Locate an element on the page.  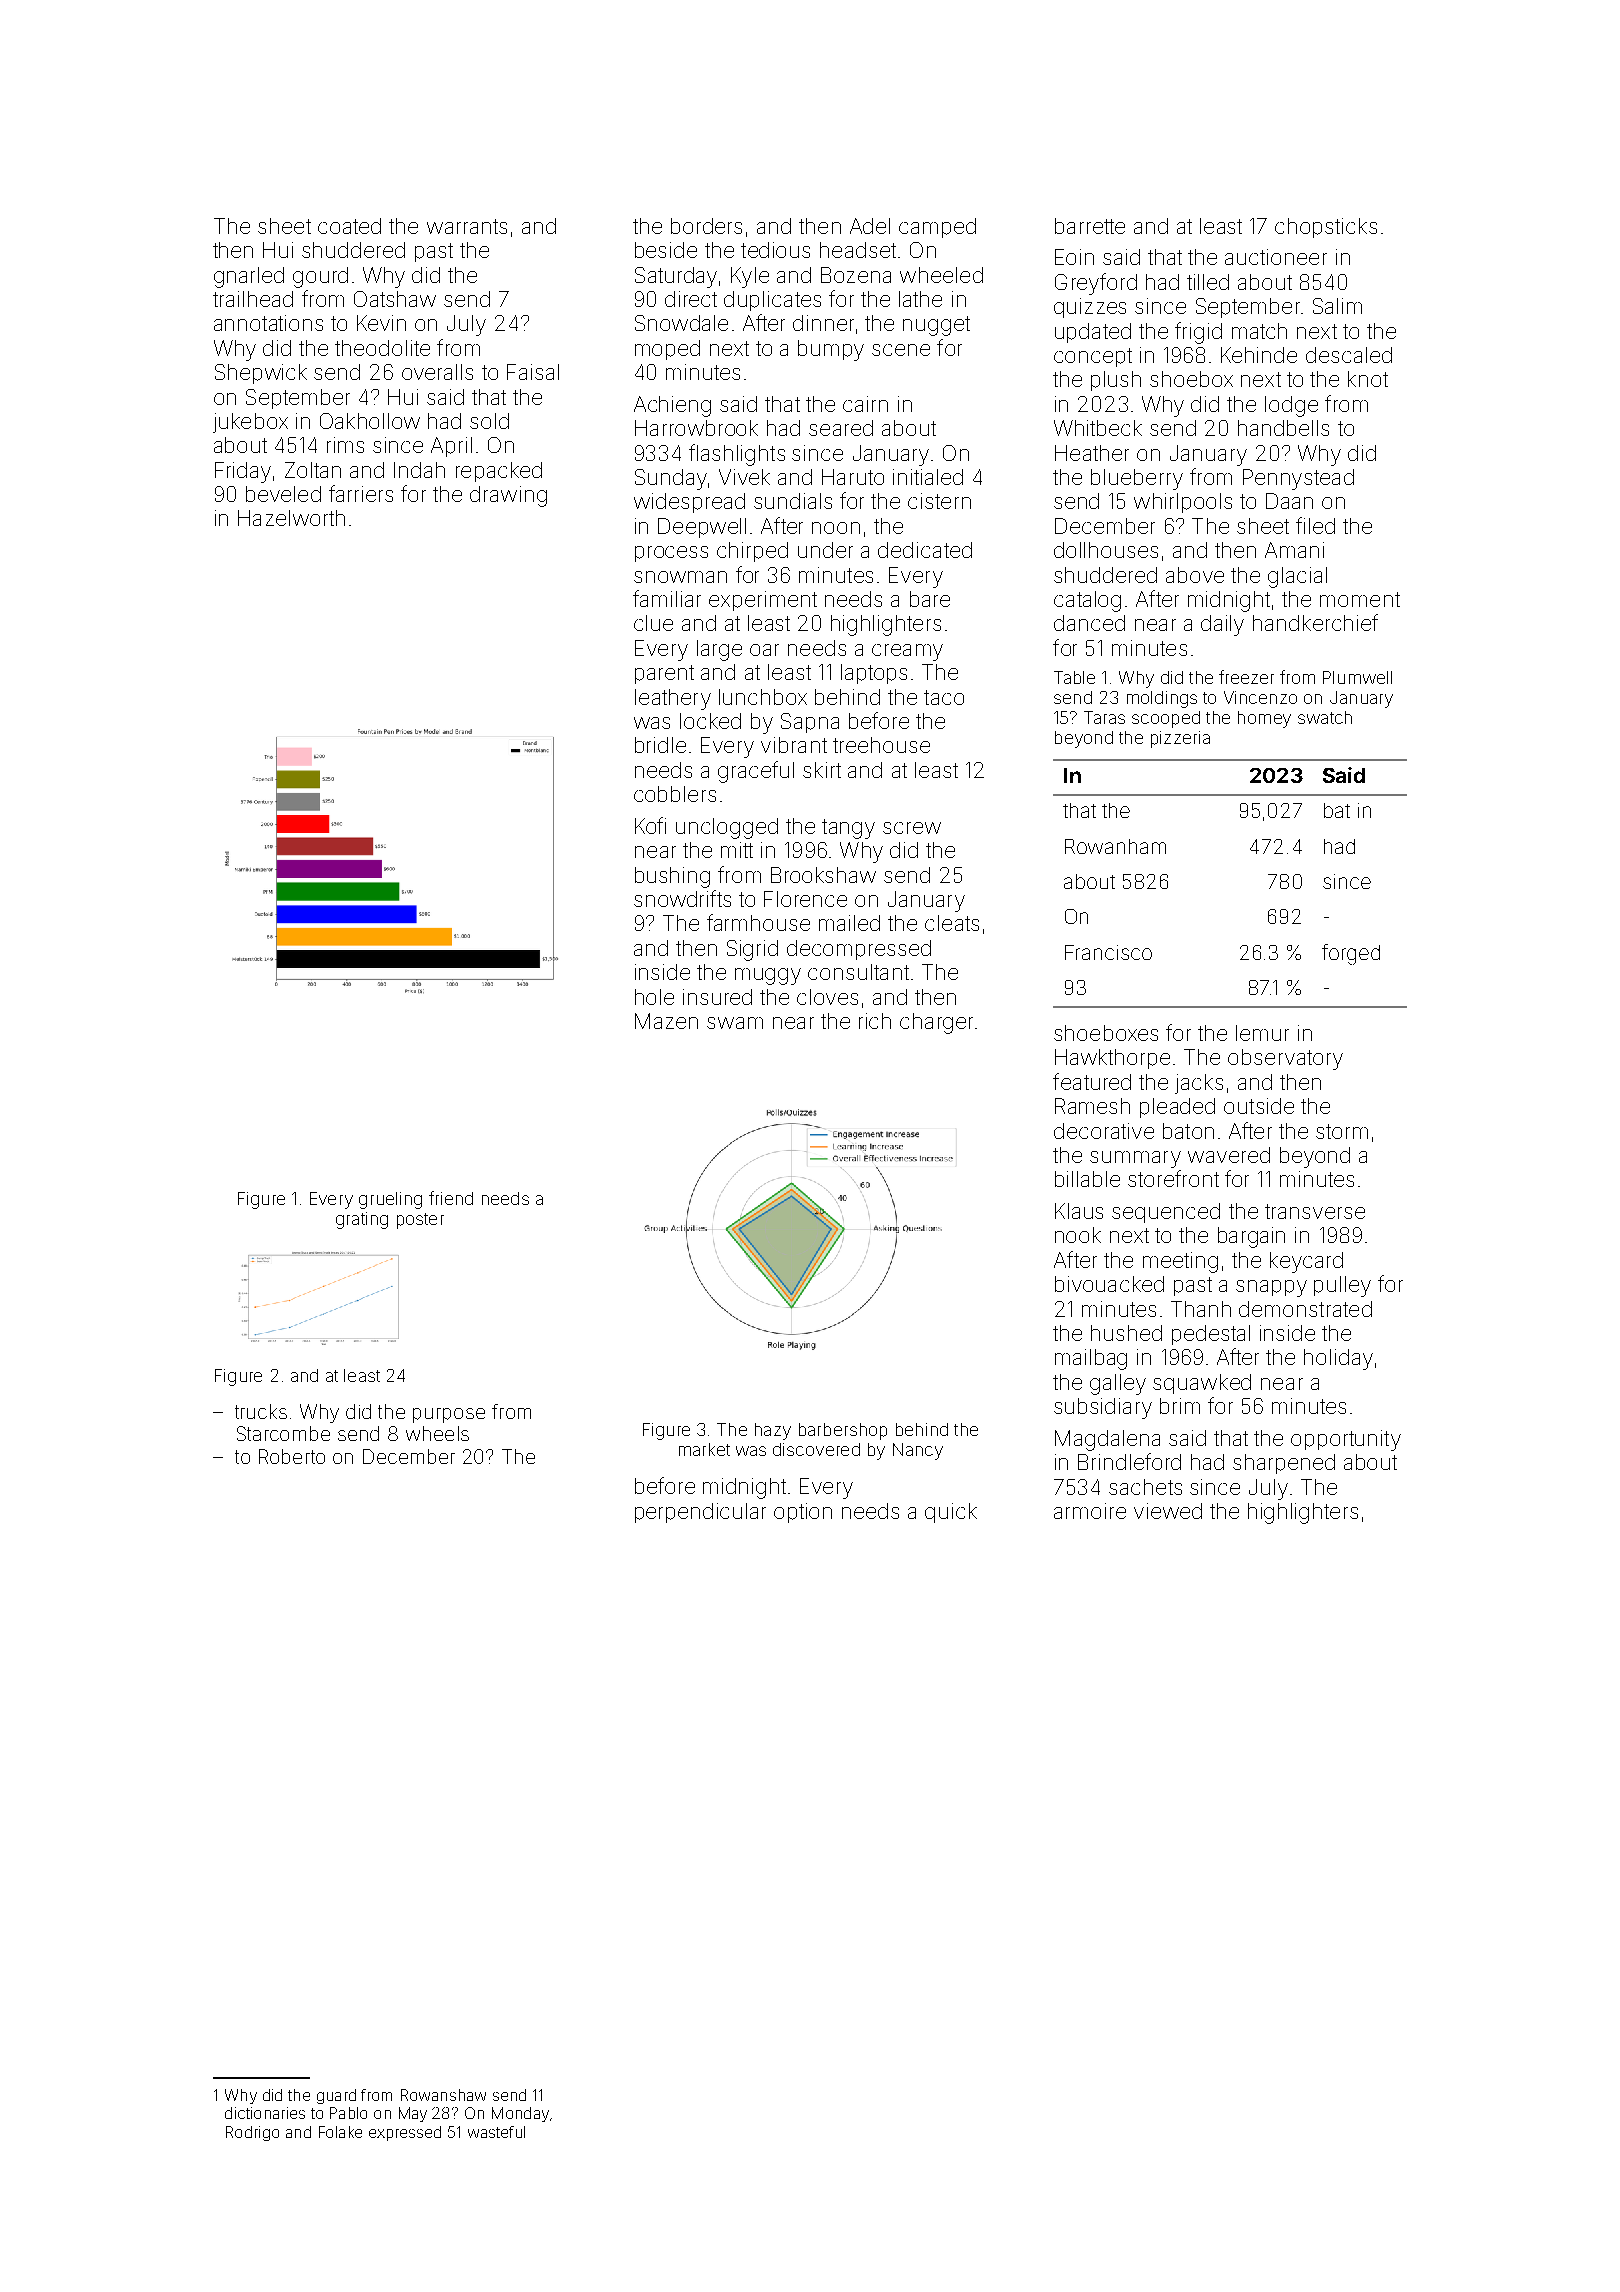
quick is located at coordinates (951, 1513).
